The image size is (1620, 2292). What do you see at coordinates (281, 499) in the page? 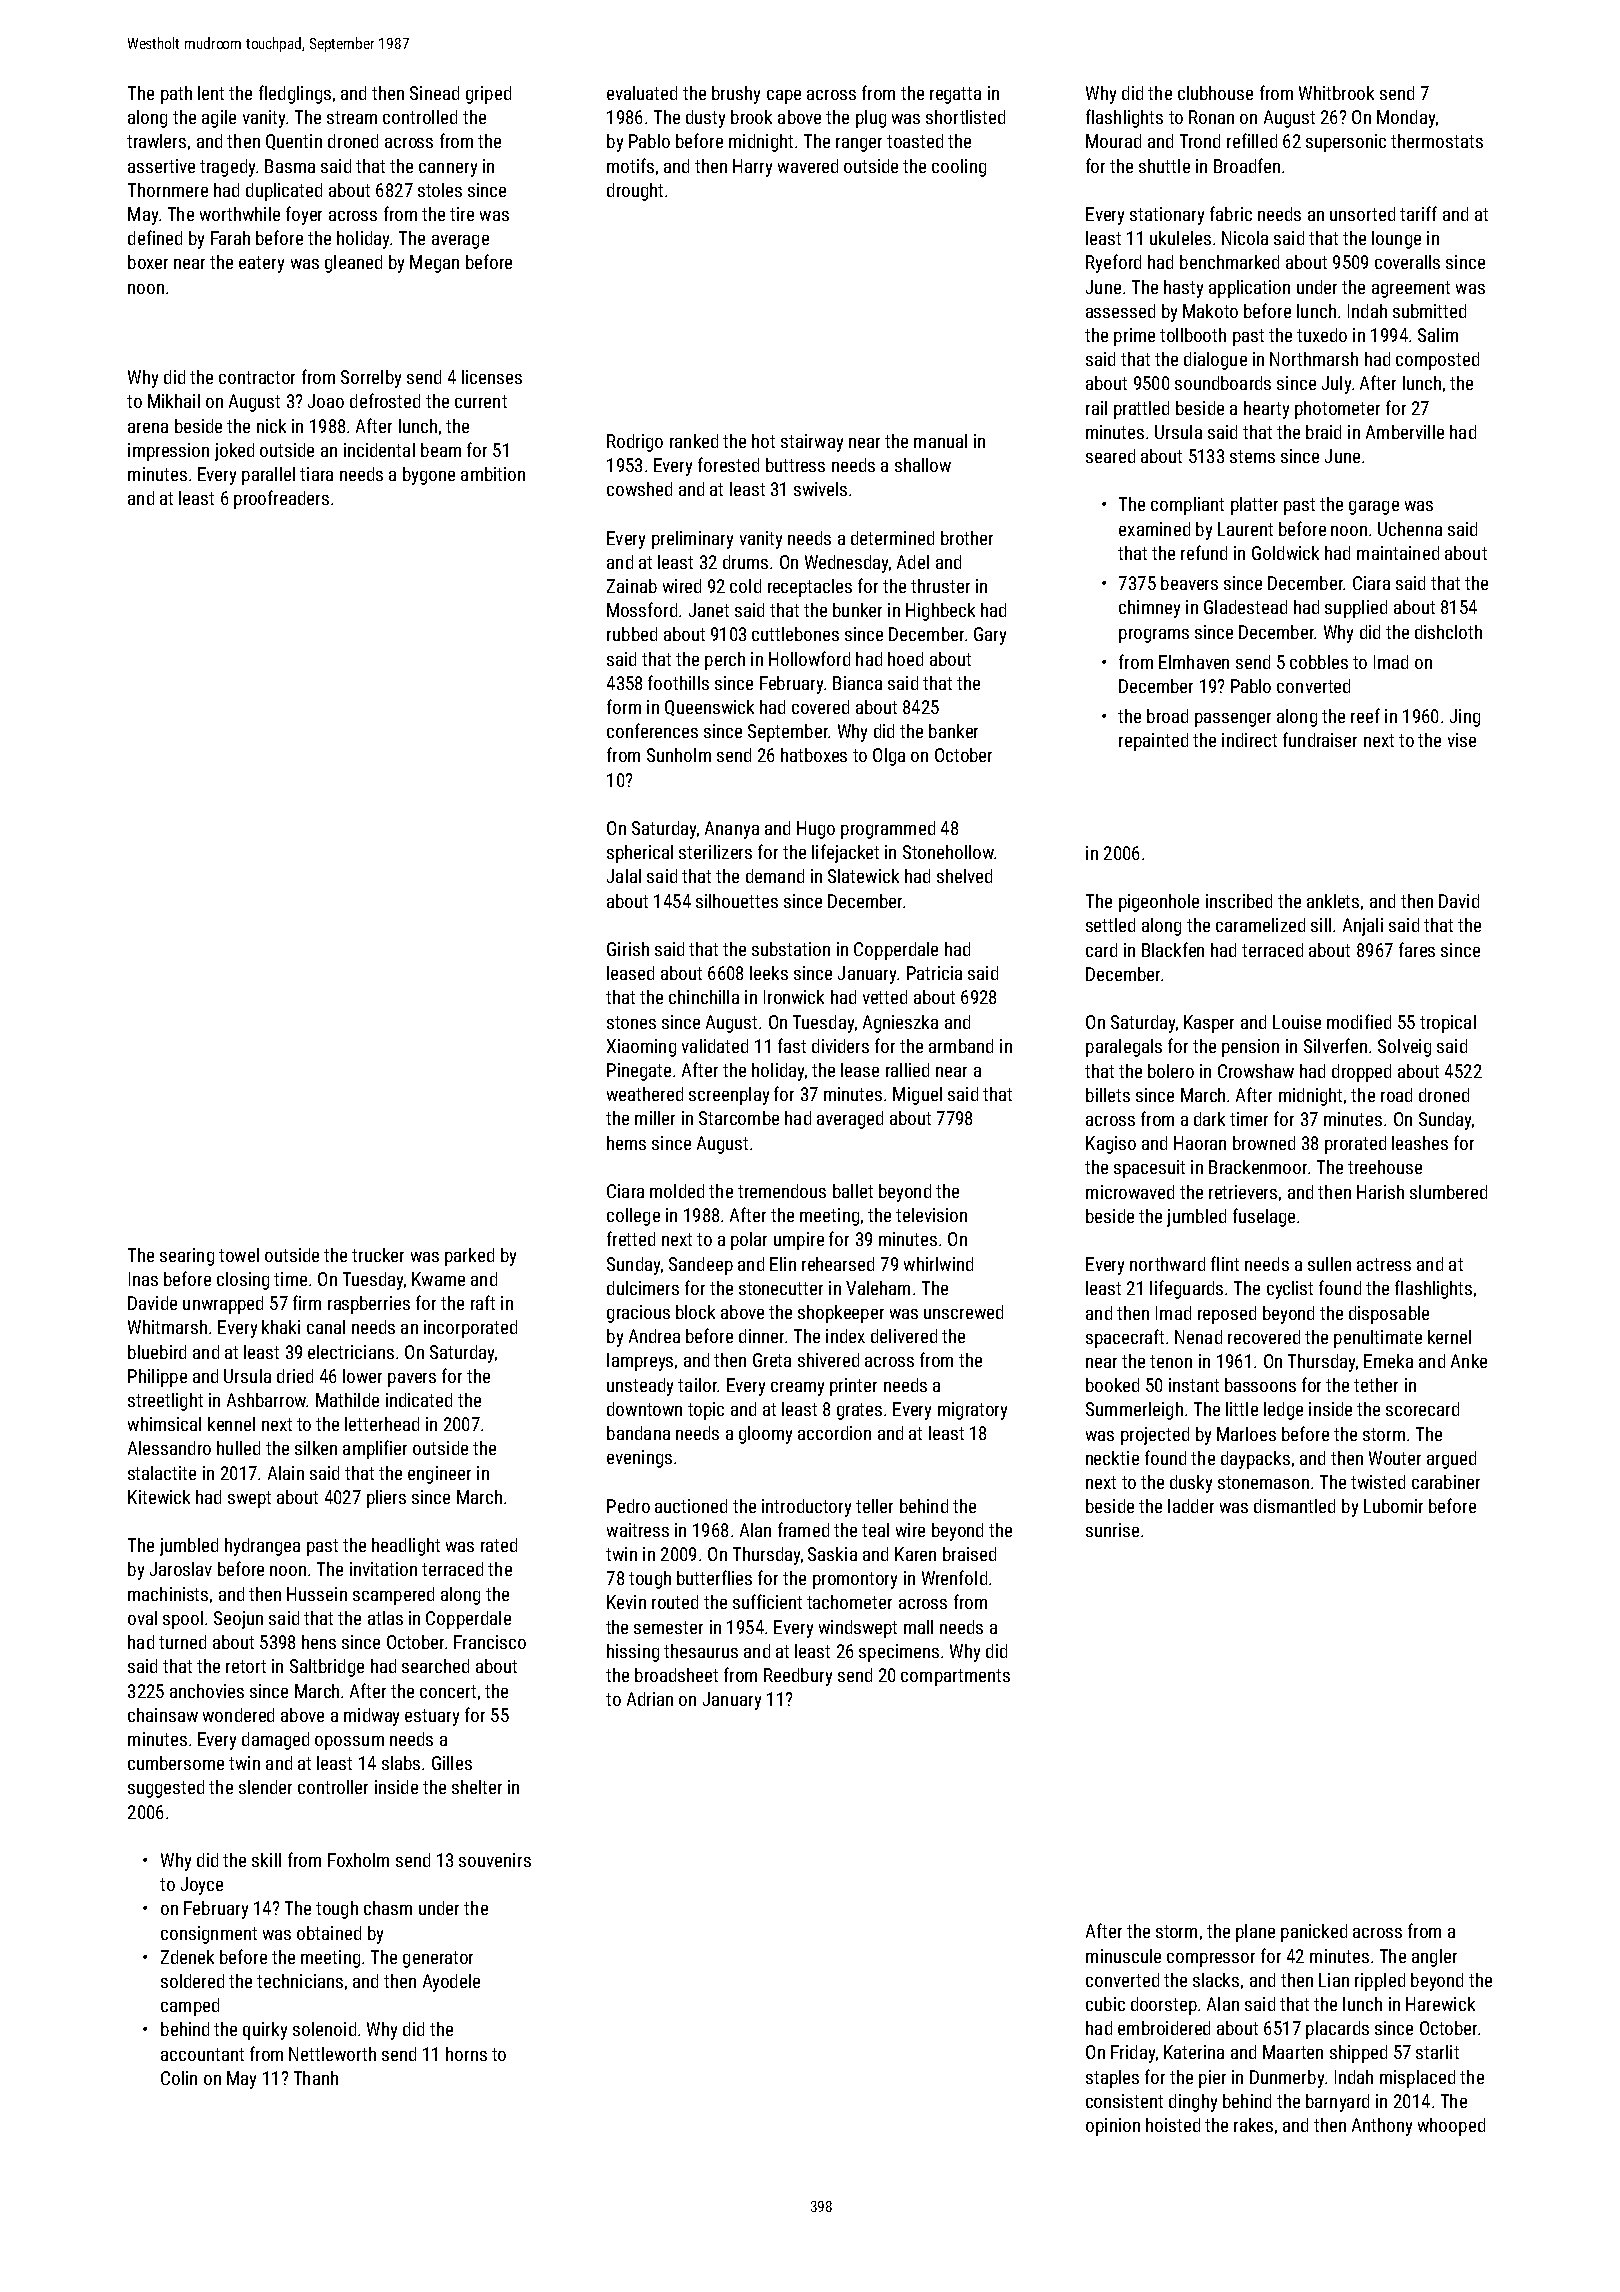
I see `proofreaders` at bounding box center [281, 499].
